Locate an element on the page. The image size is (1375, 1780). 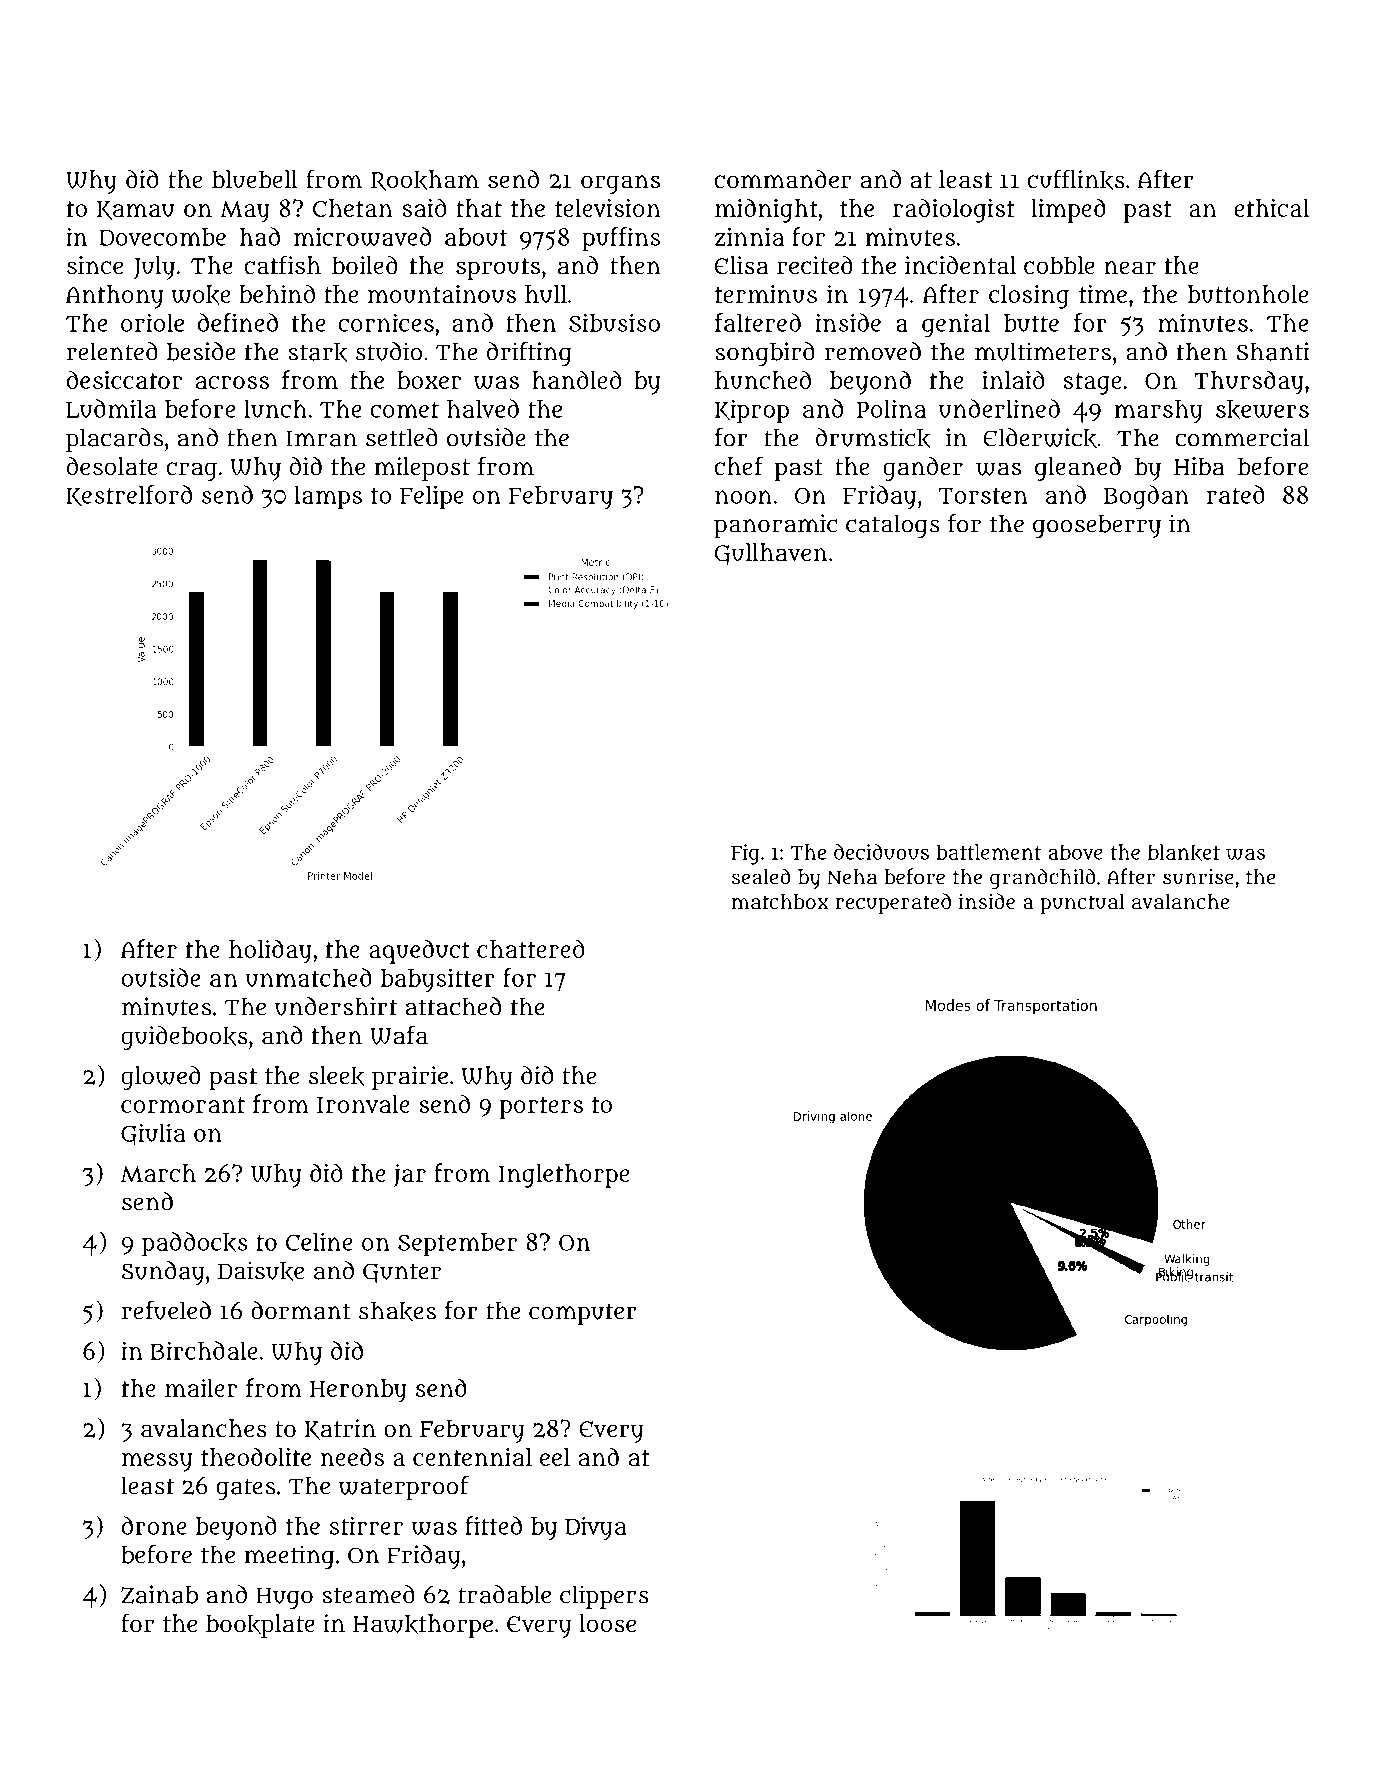
holiday is located at coordinates (270, 951).
